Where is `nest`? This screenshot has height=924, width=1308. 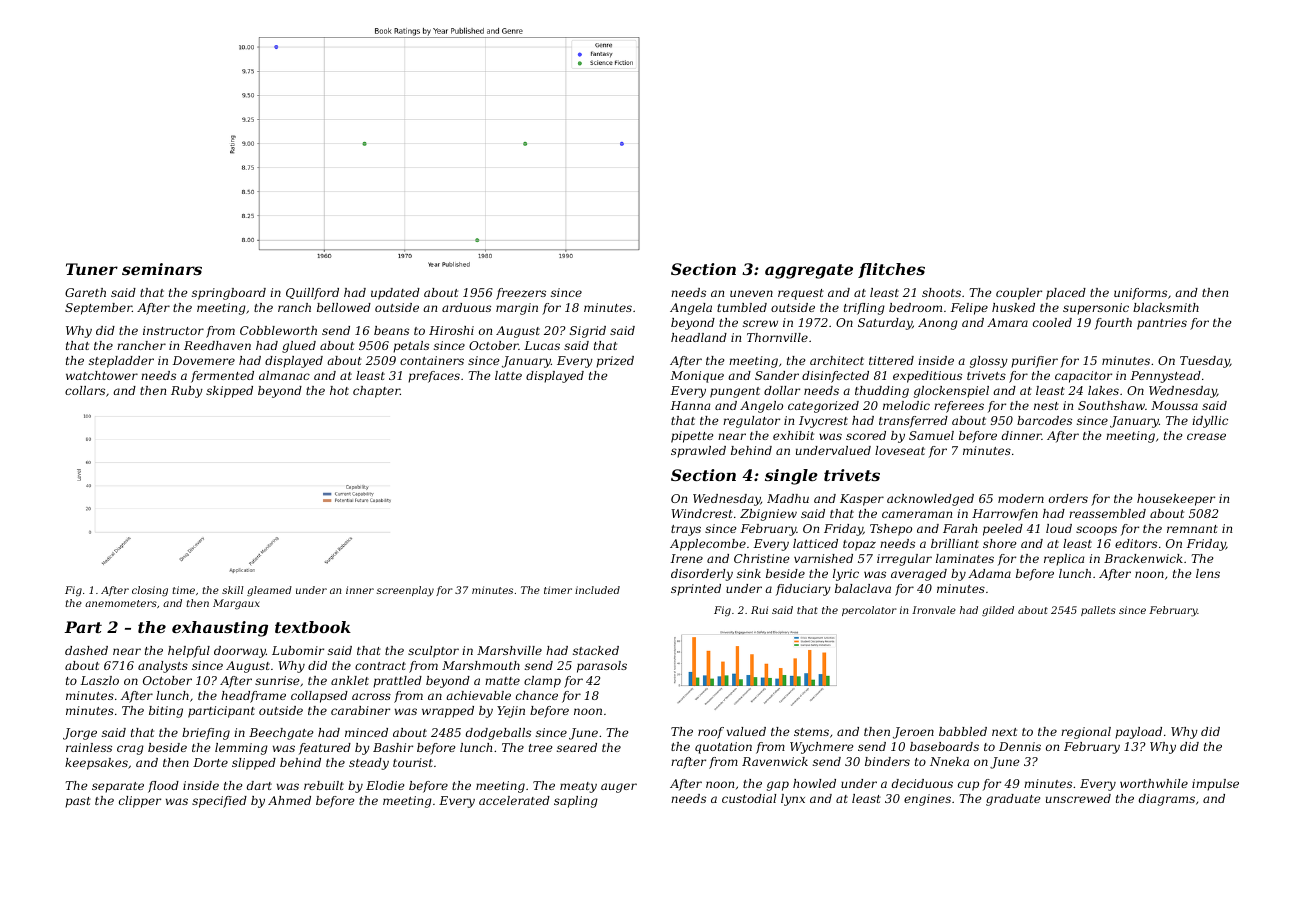
nest is located at coordinates (1046, 406).
